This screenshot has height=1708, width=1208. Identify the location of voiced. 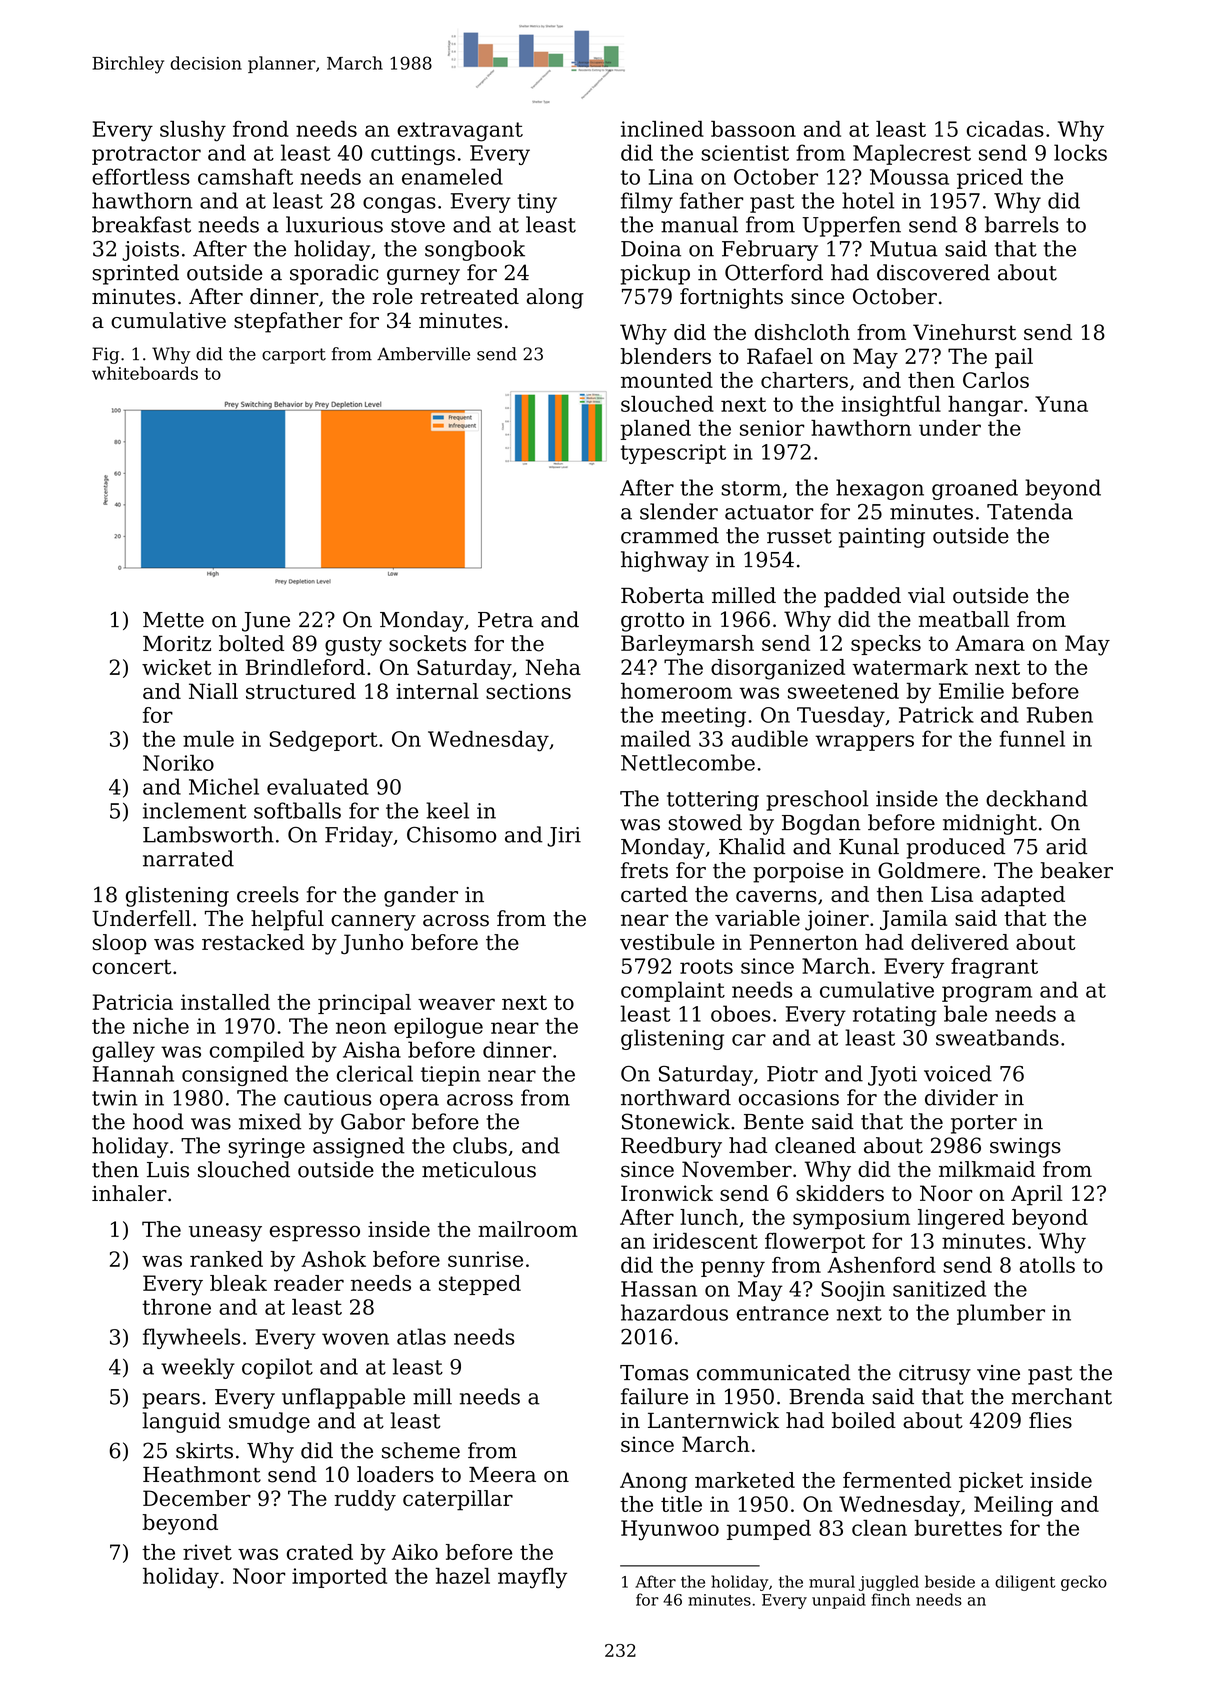
(958, 1073).
